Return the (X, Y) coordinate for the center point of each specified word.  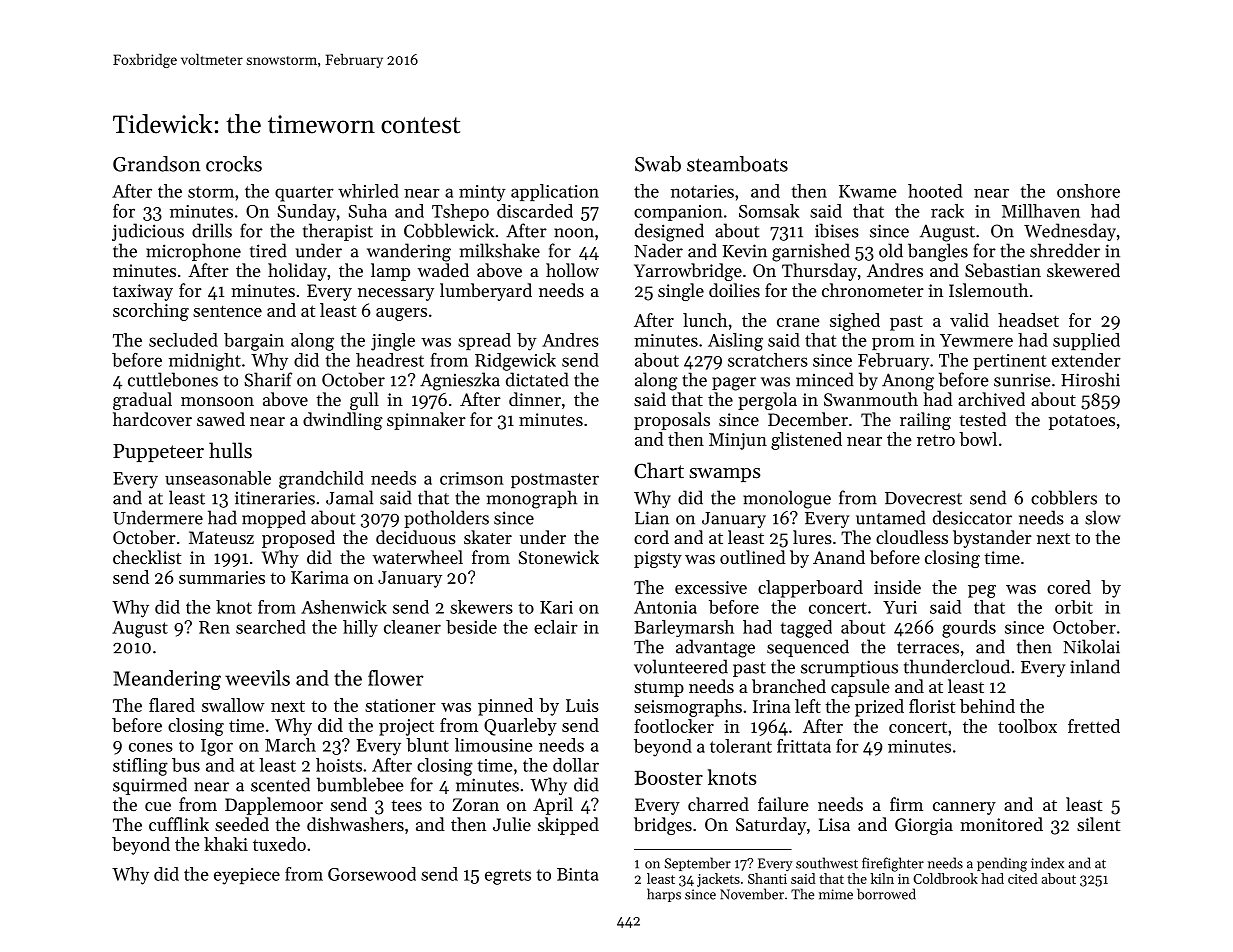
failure (783, 804)
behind (987, 706)
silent (1098, 824)
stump (659, 689)
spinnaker (426, 421)
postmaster (555, 480)
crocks (234, 164)
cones (151, 747)
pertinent (1010, 362)
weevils (257, 678)
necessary (396, 294)
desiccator (972, 517)
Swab (658, 164)
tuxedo (279, 844)
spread (484, 341)
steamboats (737, 164)
